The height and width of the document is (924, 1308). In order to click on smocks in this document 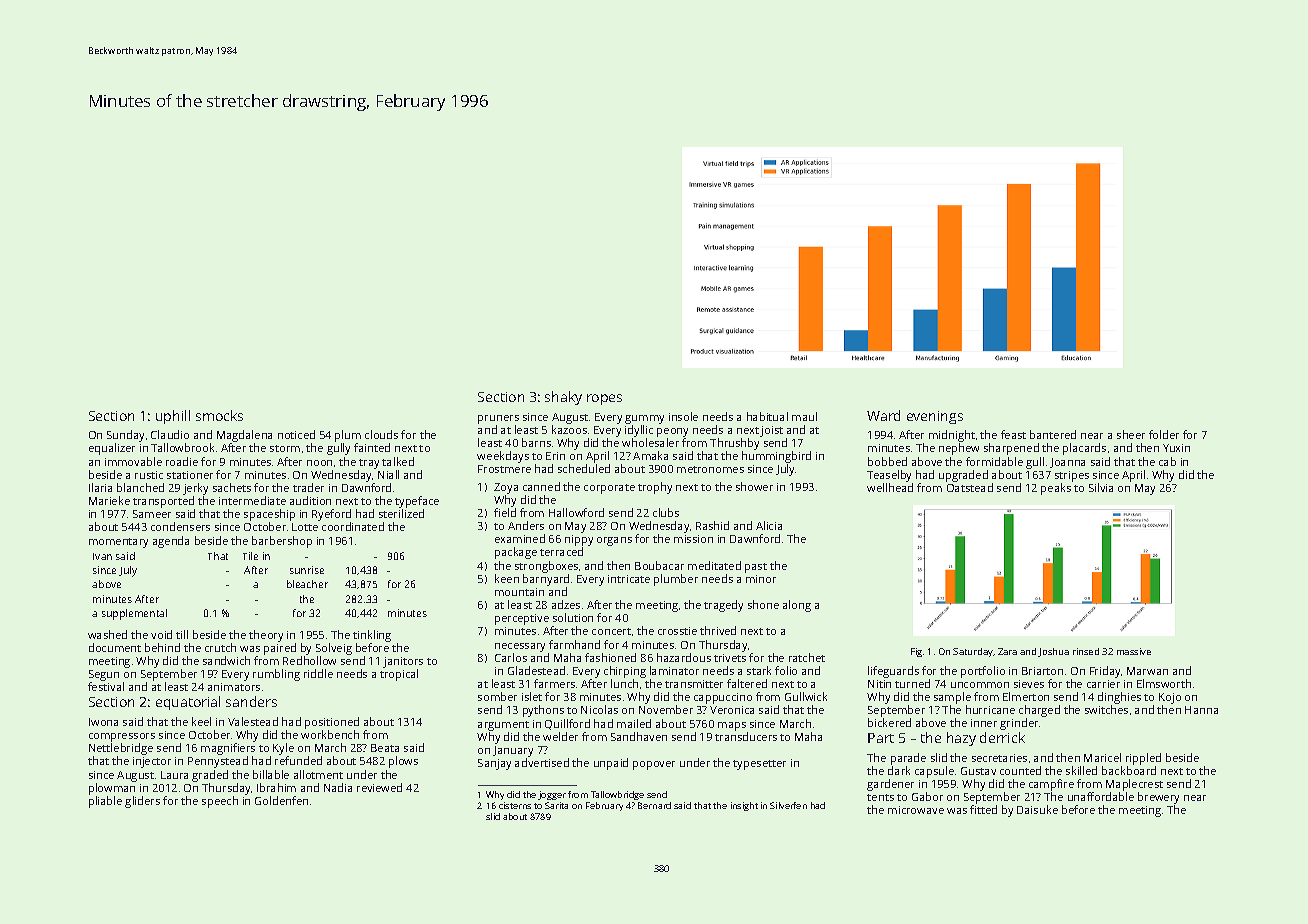, I will do `click(219, 415)`.
